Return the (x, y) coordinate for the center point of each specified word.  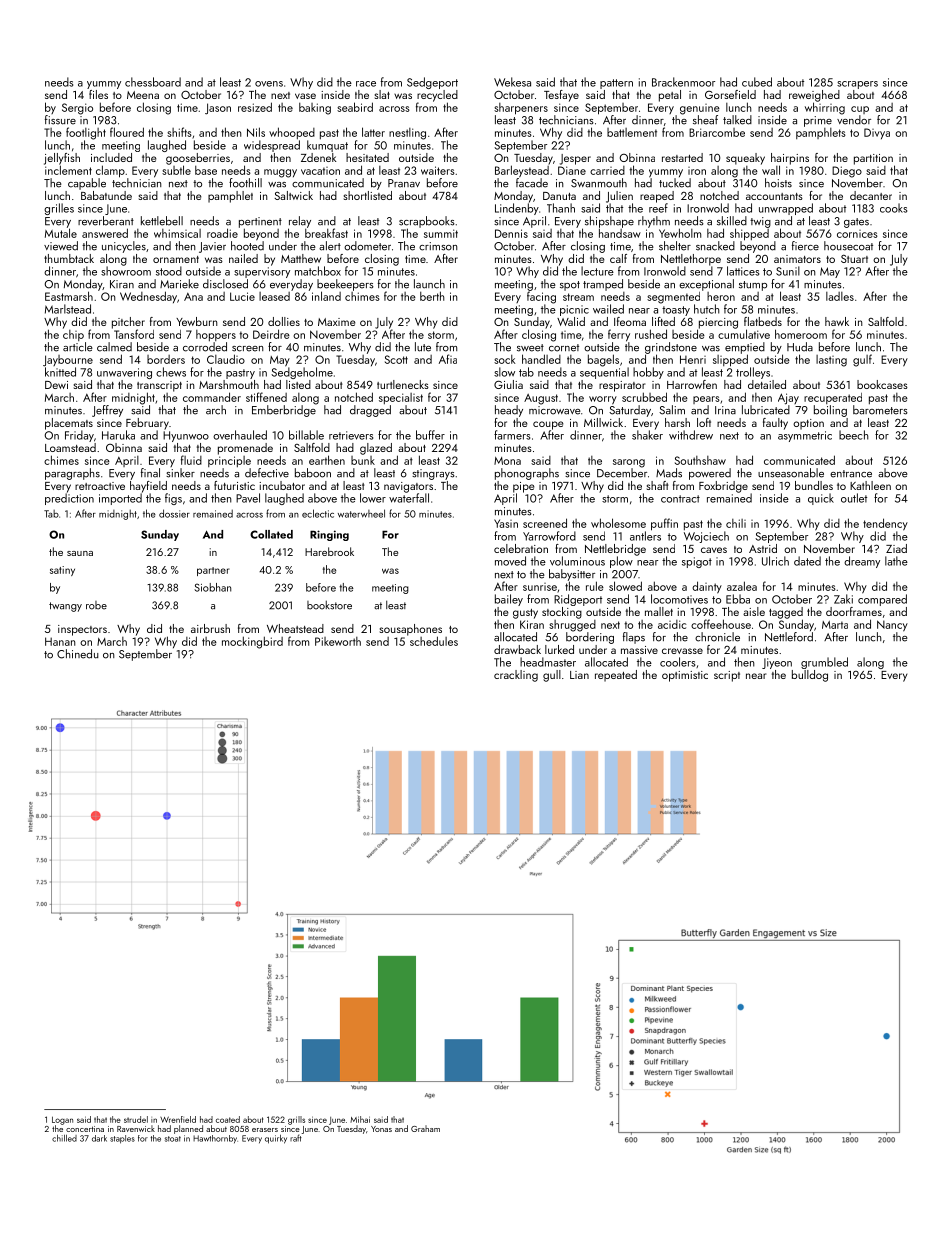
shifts (179, 132)
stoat (173, 1139)
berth (432, 296)
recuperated (833, 398)
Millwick (603, 422)
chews (171, 372)
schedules (434, 641)
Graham (425, 1128)
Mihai (360, 1119)
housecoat (848, 246)
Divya (877, 133)
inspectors (82, 630)
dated (807, 561)
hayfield (148, 487)
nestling (407, 134)
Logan (62, 1120)
